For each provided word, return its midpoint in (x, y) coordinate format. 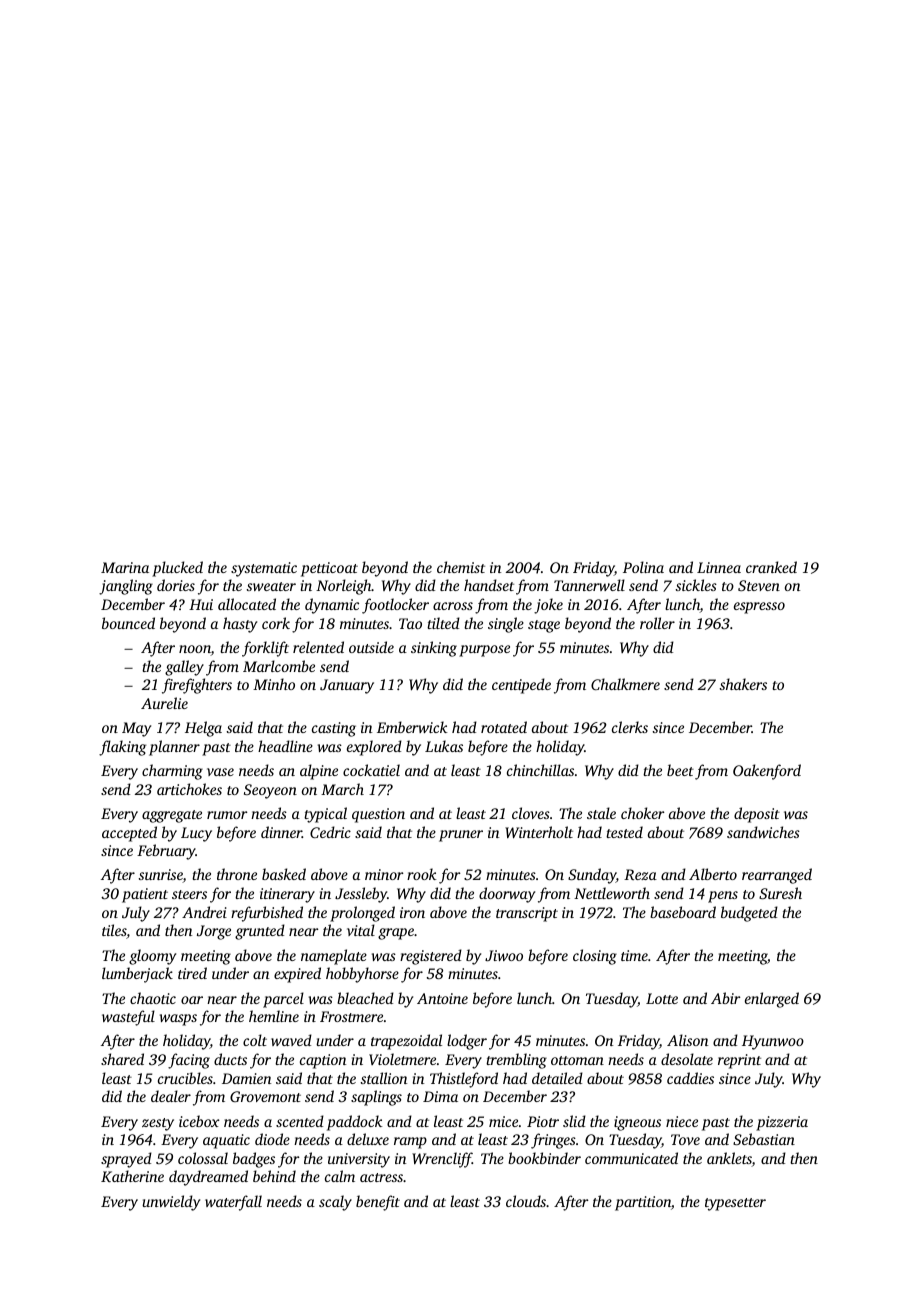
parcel (283, 1000)
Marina (125, 567)
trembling (516, 1061)
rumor (227, 815)
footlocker (395, 606)
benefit (378, 1203)
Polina (643, 567)
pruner (461, 836)
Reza (640, 874)
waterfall (233, 1203)
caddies (690, 1078)
